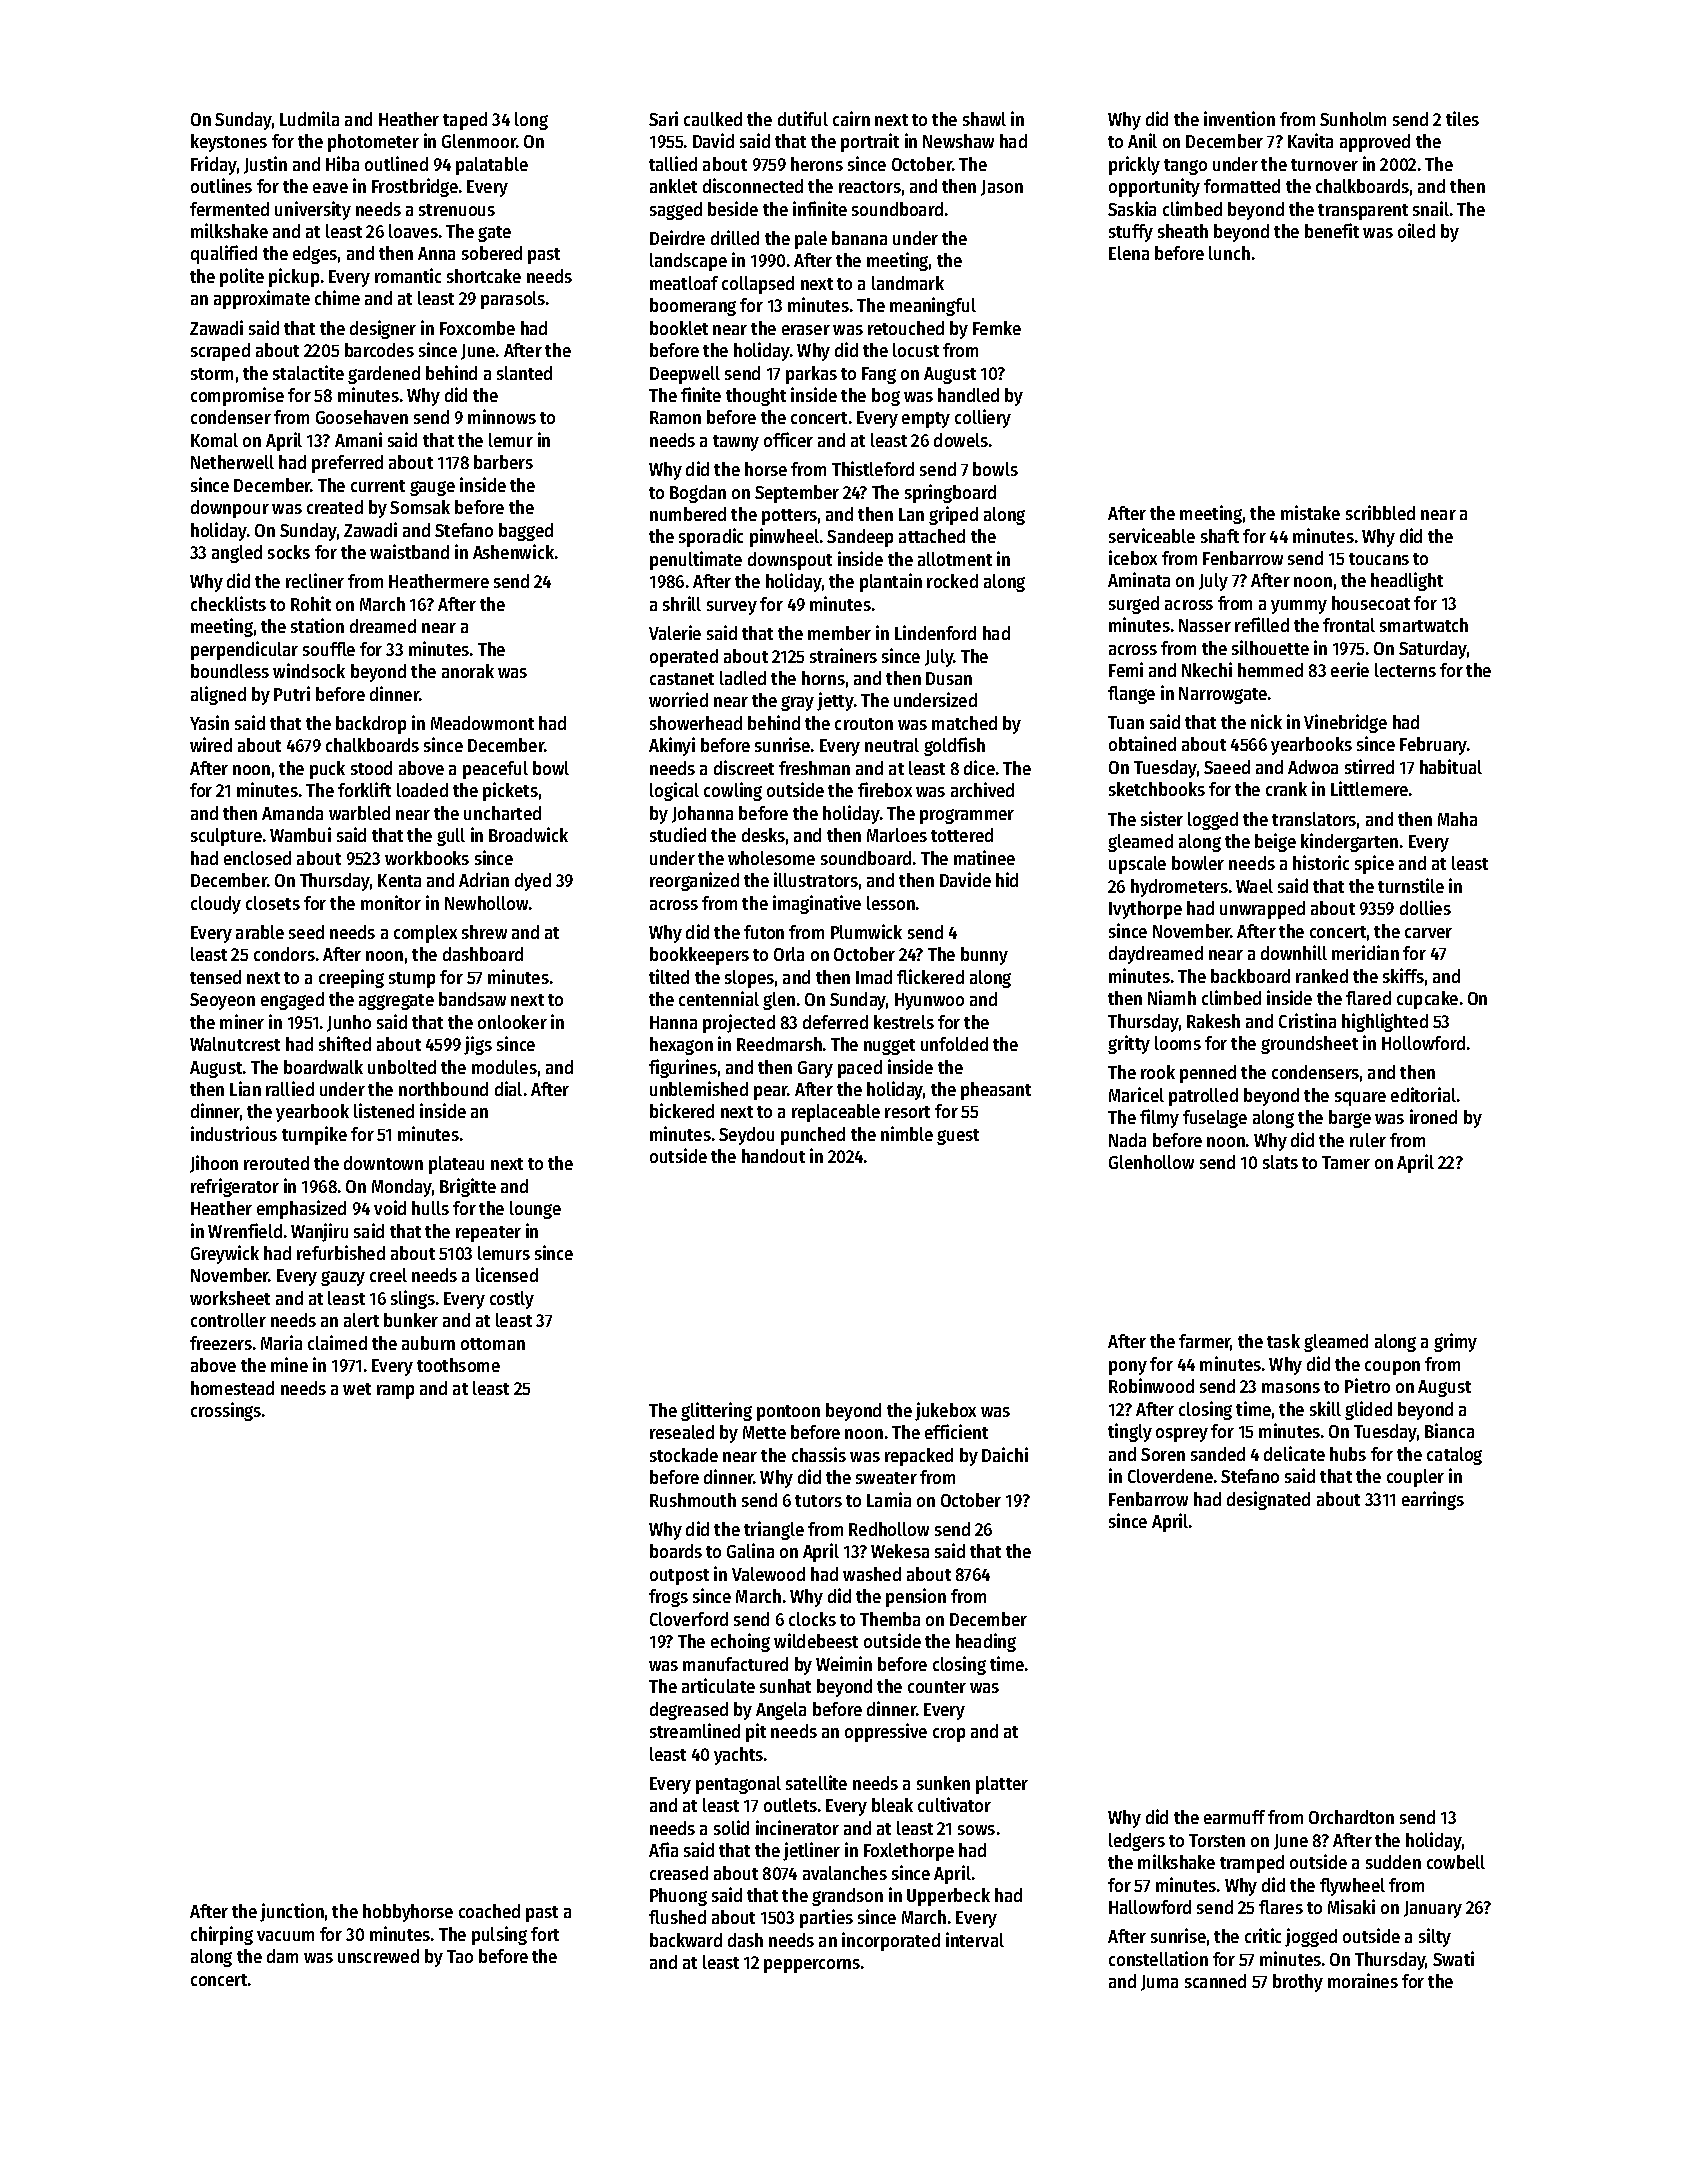 The image size is (1683, 2178). What do you see at coordinates (1280, 1162) in the document?
I see `slats` at bounding box center [1280, 1162].
